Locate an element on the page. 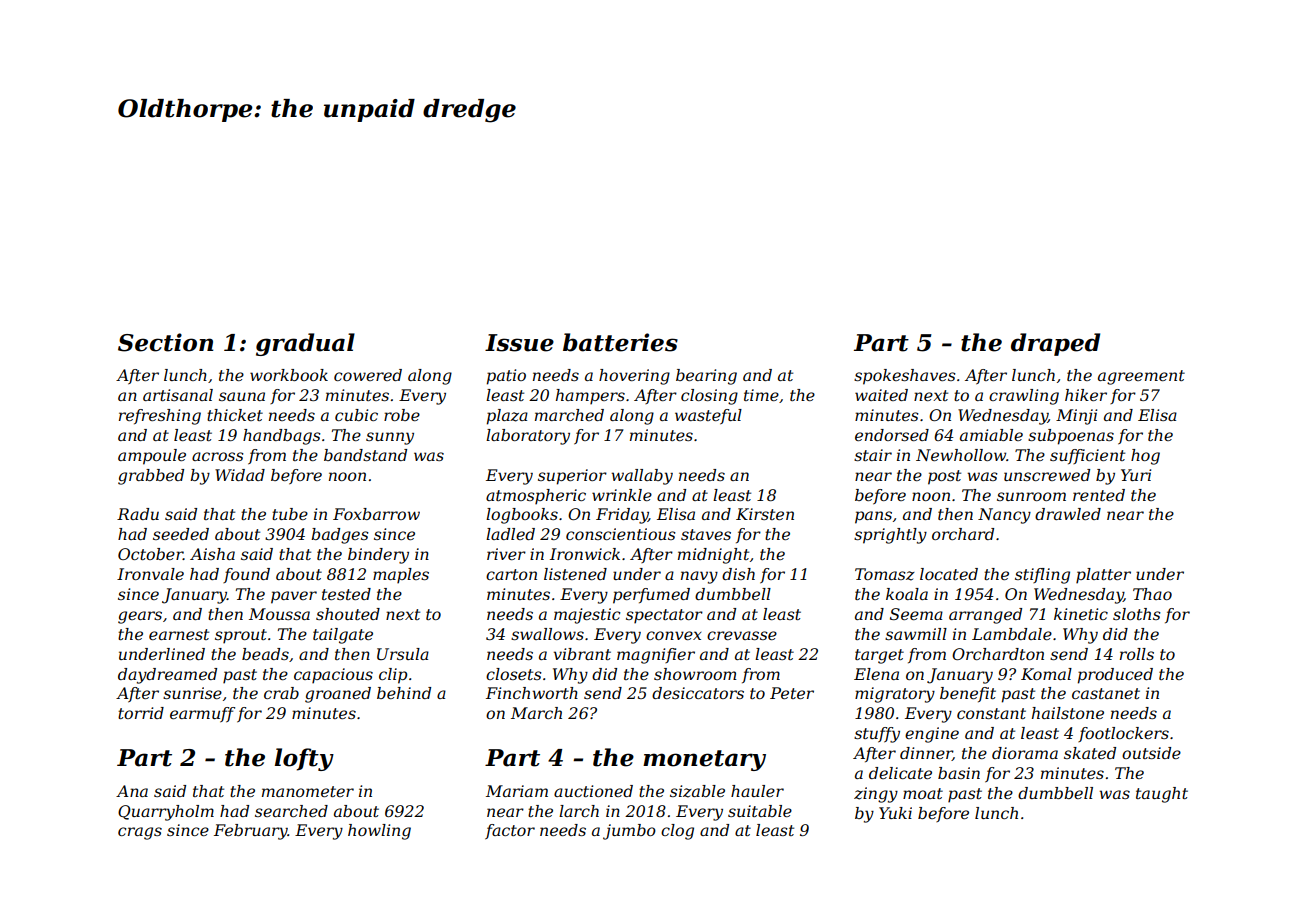  conscientious is located at coordinates (621, 534).
